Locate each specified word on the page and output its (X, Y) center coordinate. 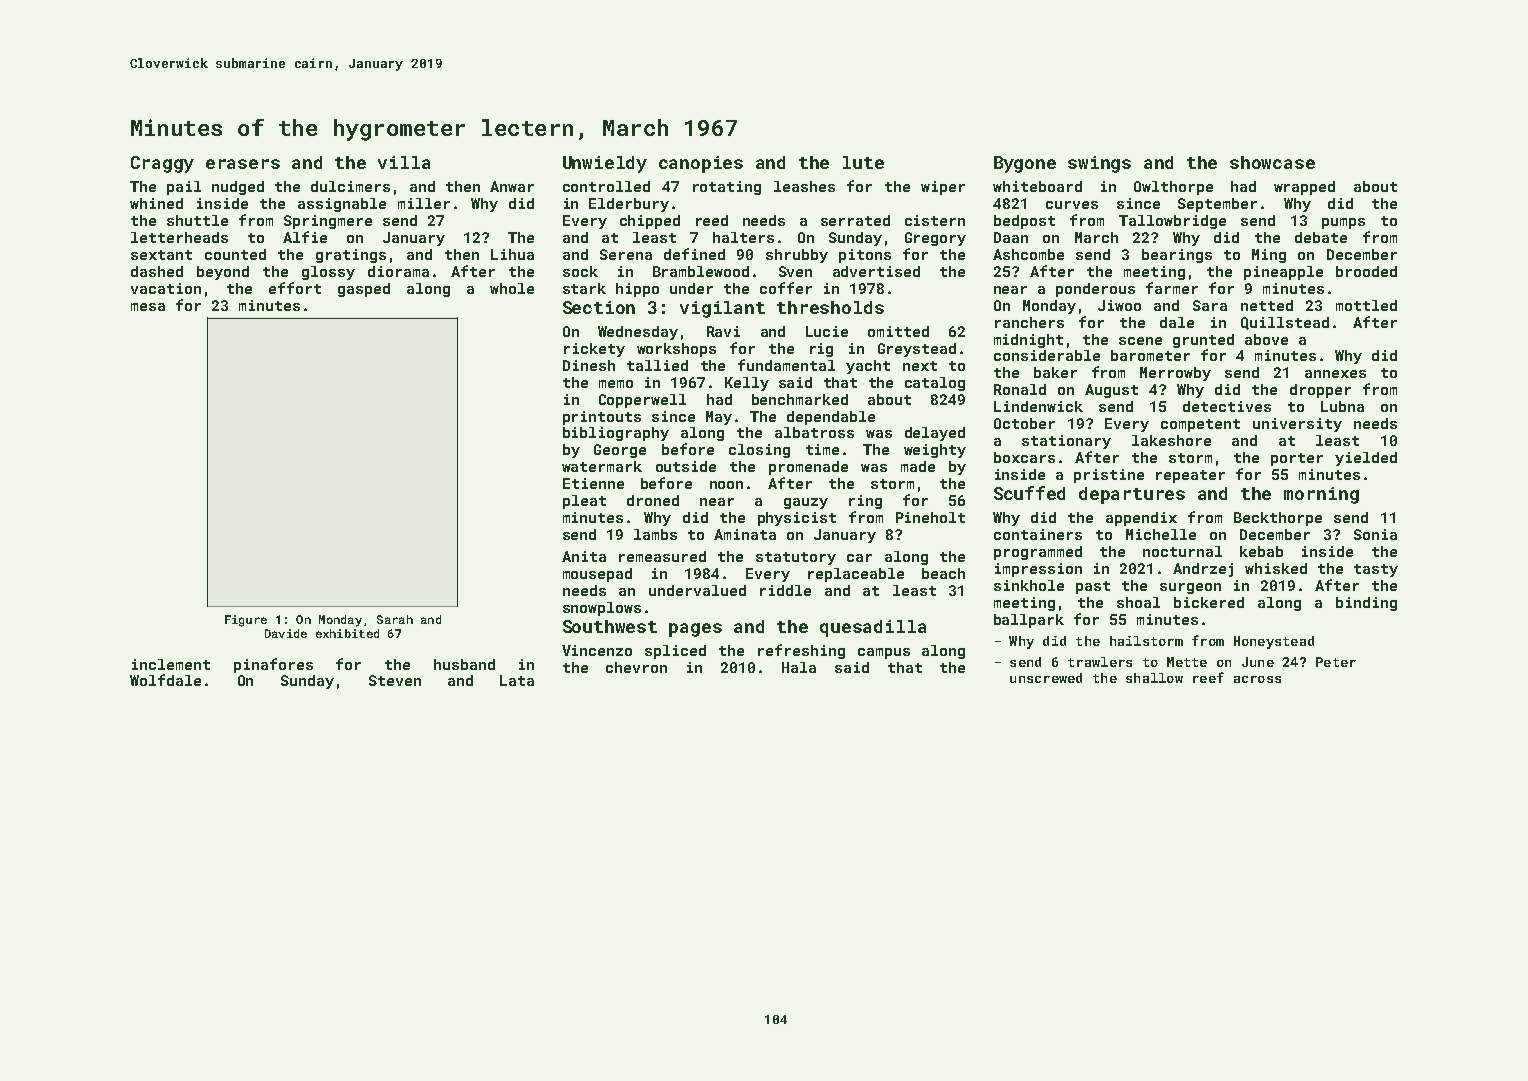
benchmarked (800, 399)
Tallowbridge (1172, 222)
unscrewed (1046, 678)
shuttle (197, 220)
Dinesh (589, 365)
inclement (171, 664)
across (1257, 679)
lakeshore (1171, 440)
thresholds (830, 307)
